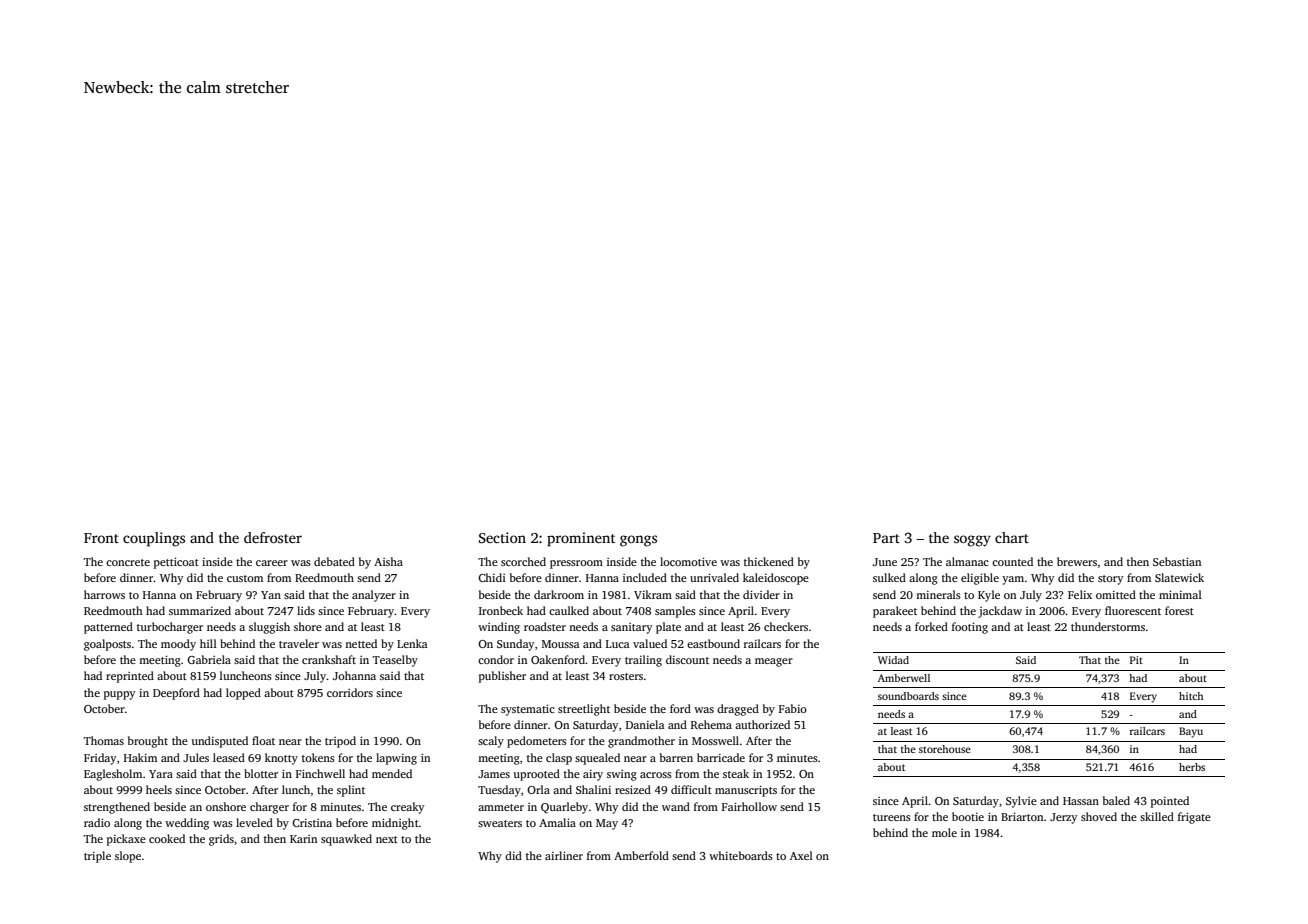  I want to click on storehouse, so click(945, 749).
